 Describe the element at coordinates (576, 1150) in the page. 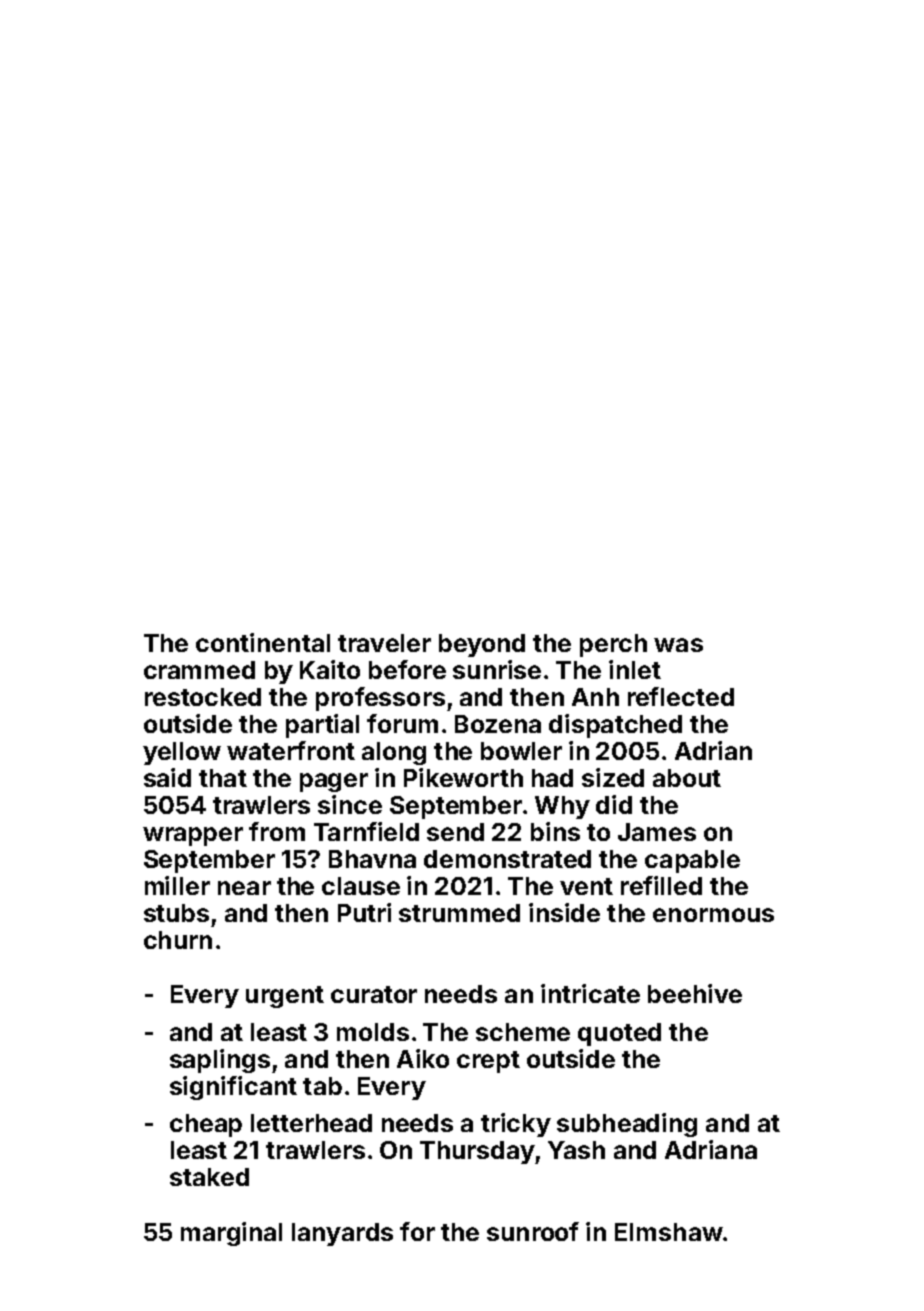

I see `Yash` at that location.
